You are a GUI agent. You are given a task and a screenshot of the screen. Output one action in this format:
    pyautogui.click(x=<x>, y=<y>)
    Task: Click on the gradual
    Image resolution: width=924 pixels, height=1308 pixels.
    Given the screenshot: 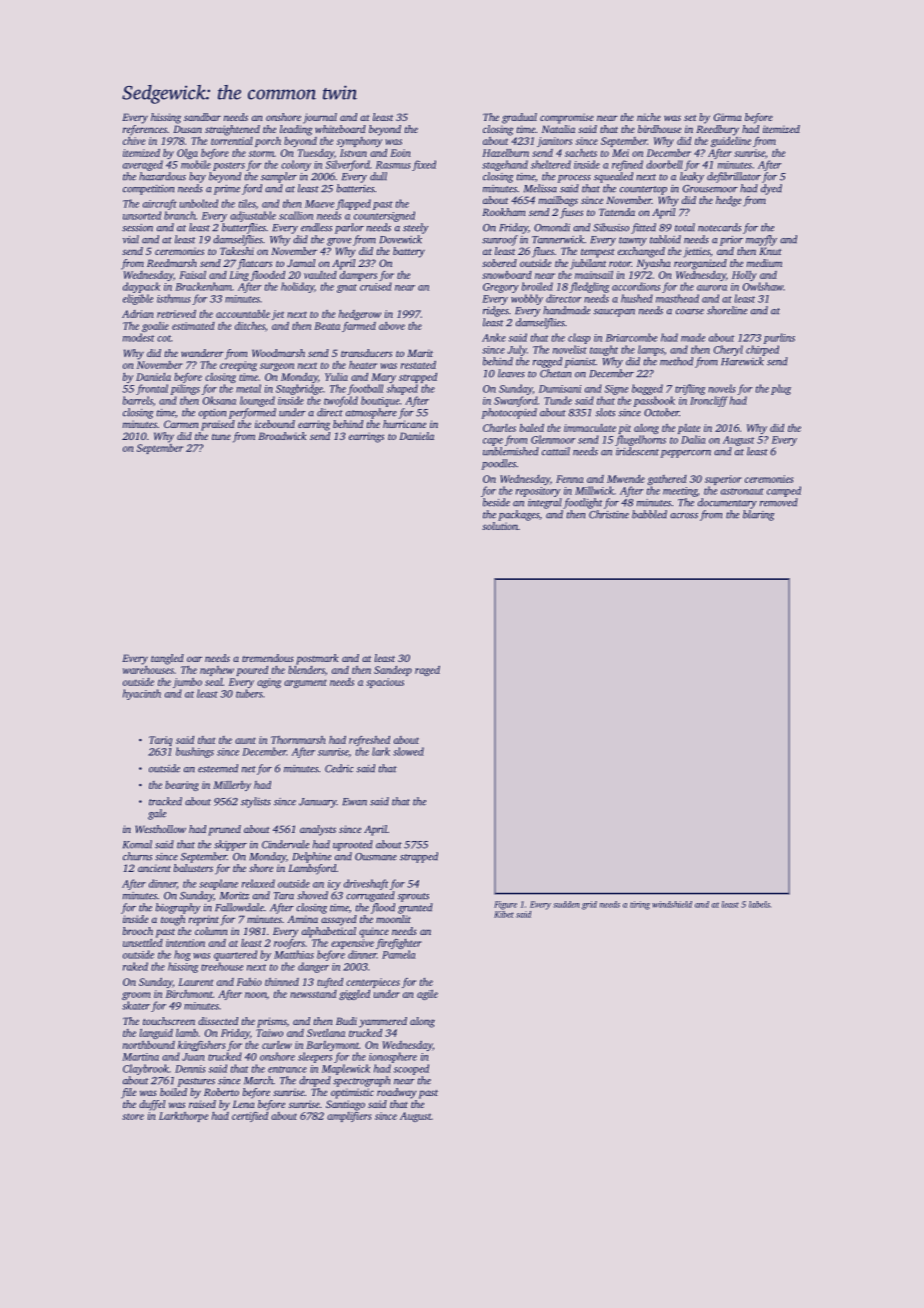 What is the action you would take?
    pyautogui.click(x=519, y=118)
